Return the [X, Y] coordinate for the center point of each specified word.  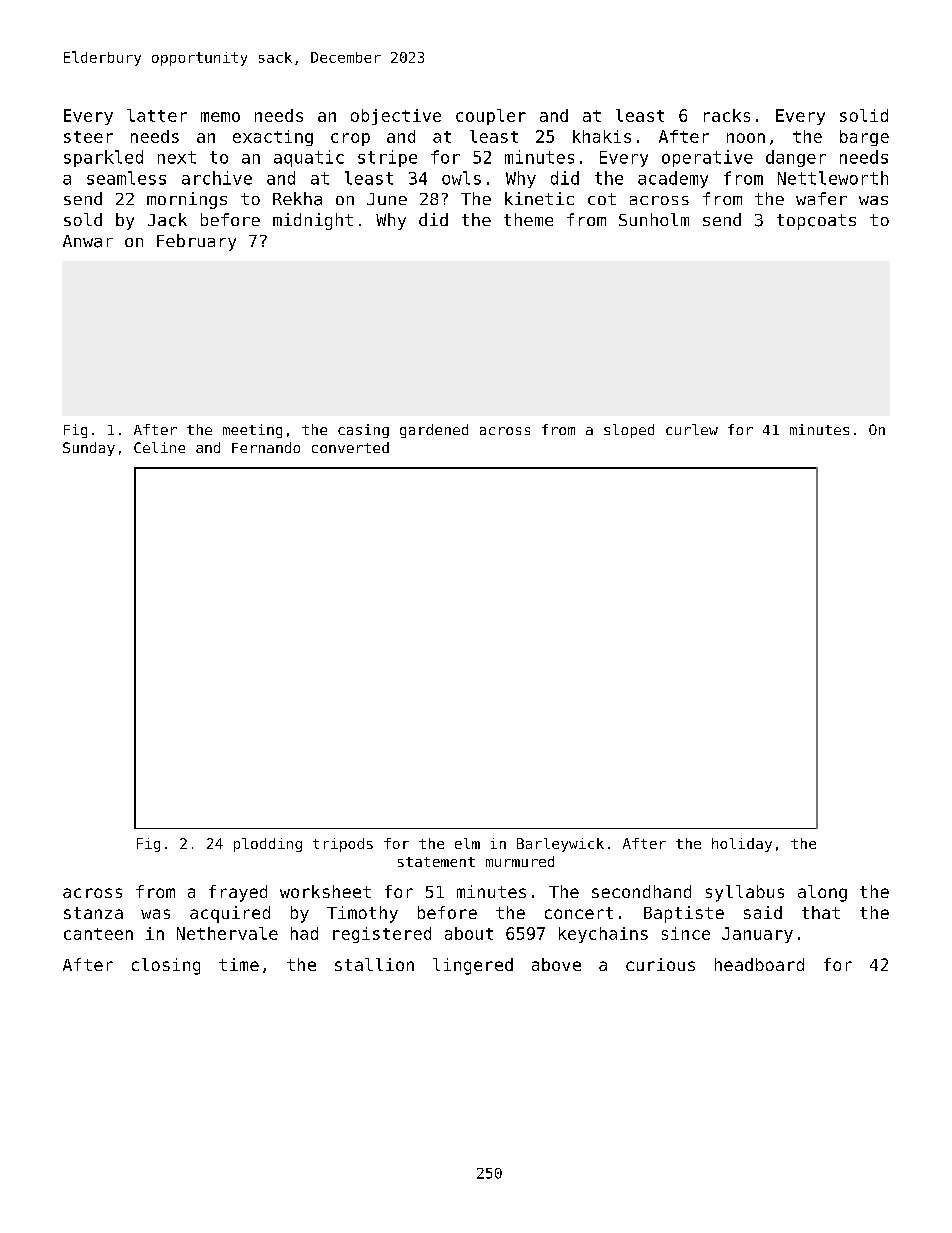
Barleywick [560, 845]
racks [727, 115]
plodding [268, 845]
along [822, 893]
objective [396, 117]
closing [166, 966]
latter [157, 115]
